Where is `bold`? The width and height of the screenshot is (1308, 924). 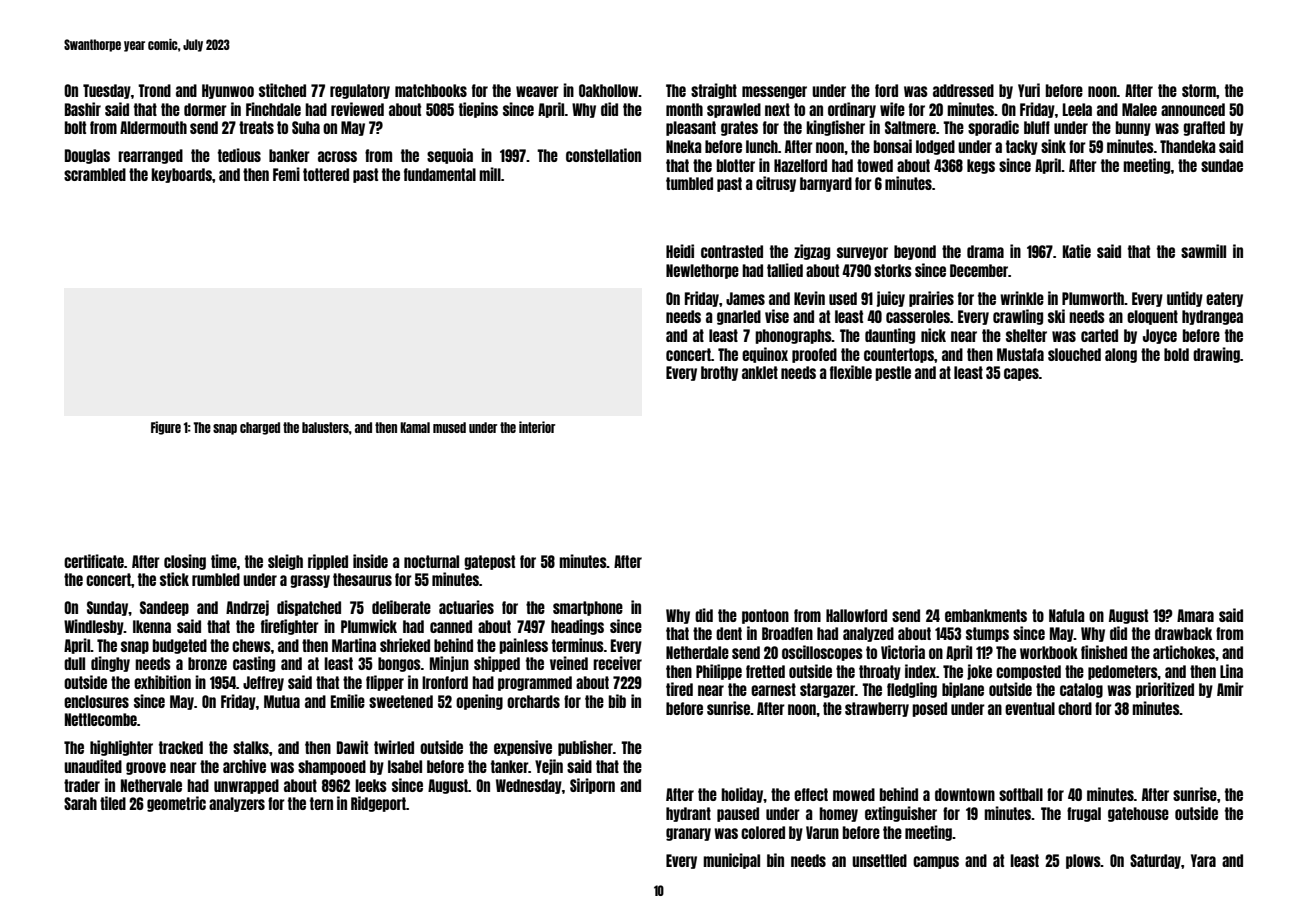 bold is located at coordinates (1176, 354).
